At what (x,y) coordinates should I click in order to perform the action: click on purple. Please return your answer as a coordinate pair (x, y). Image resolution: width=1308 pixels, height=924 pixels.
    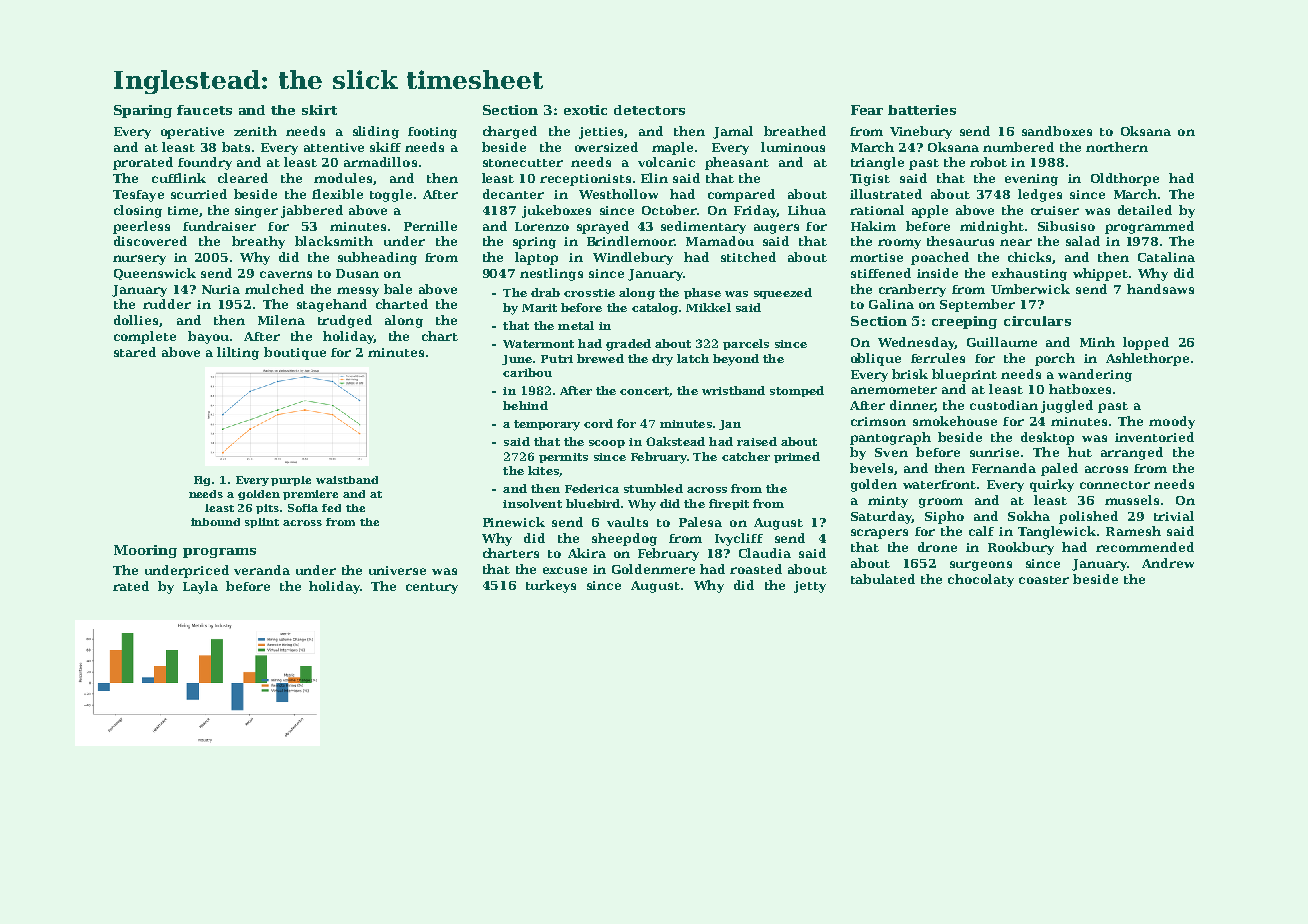
    Looking at the image, I should click on (291, 481).
